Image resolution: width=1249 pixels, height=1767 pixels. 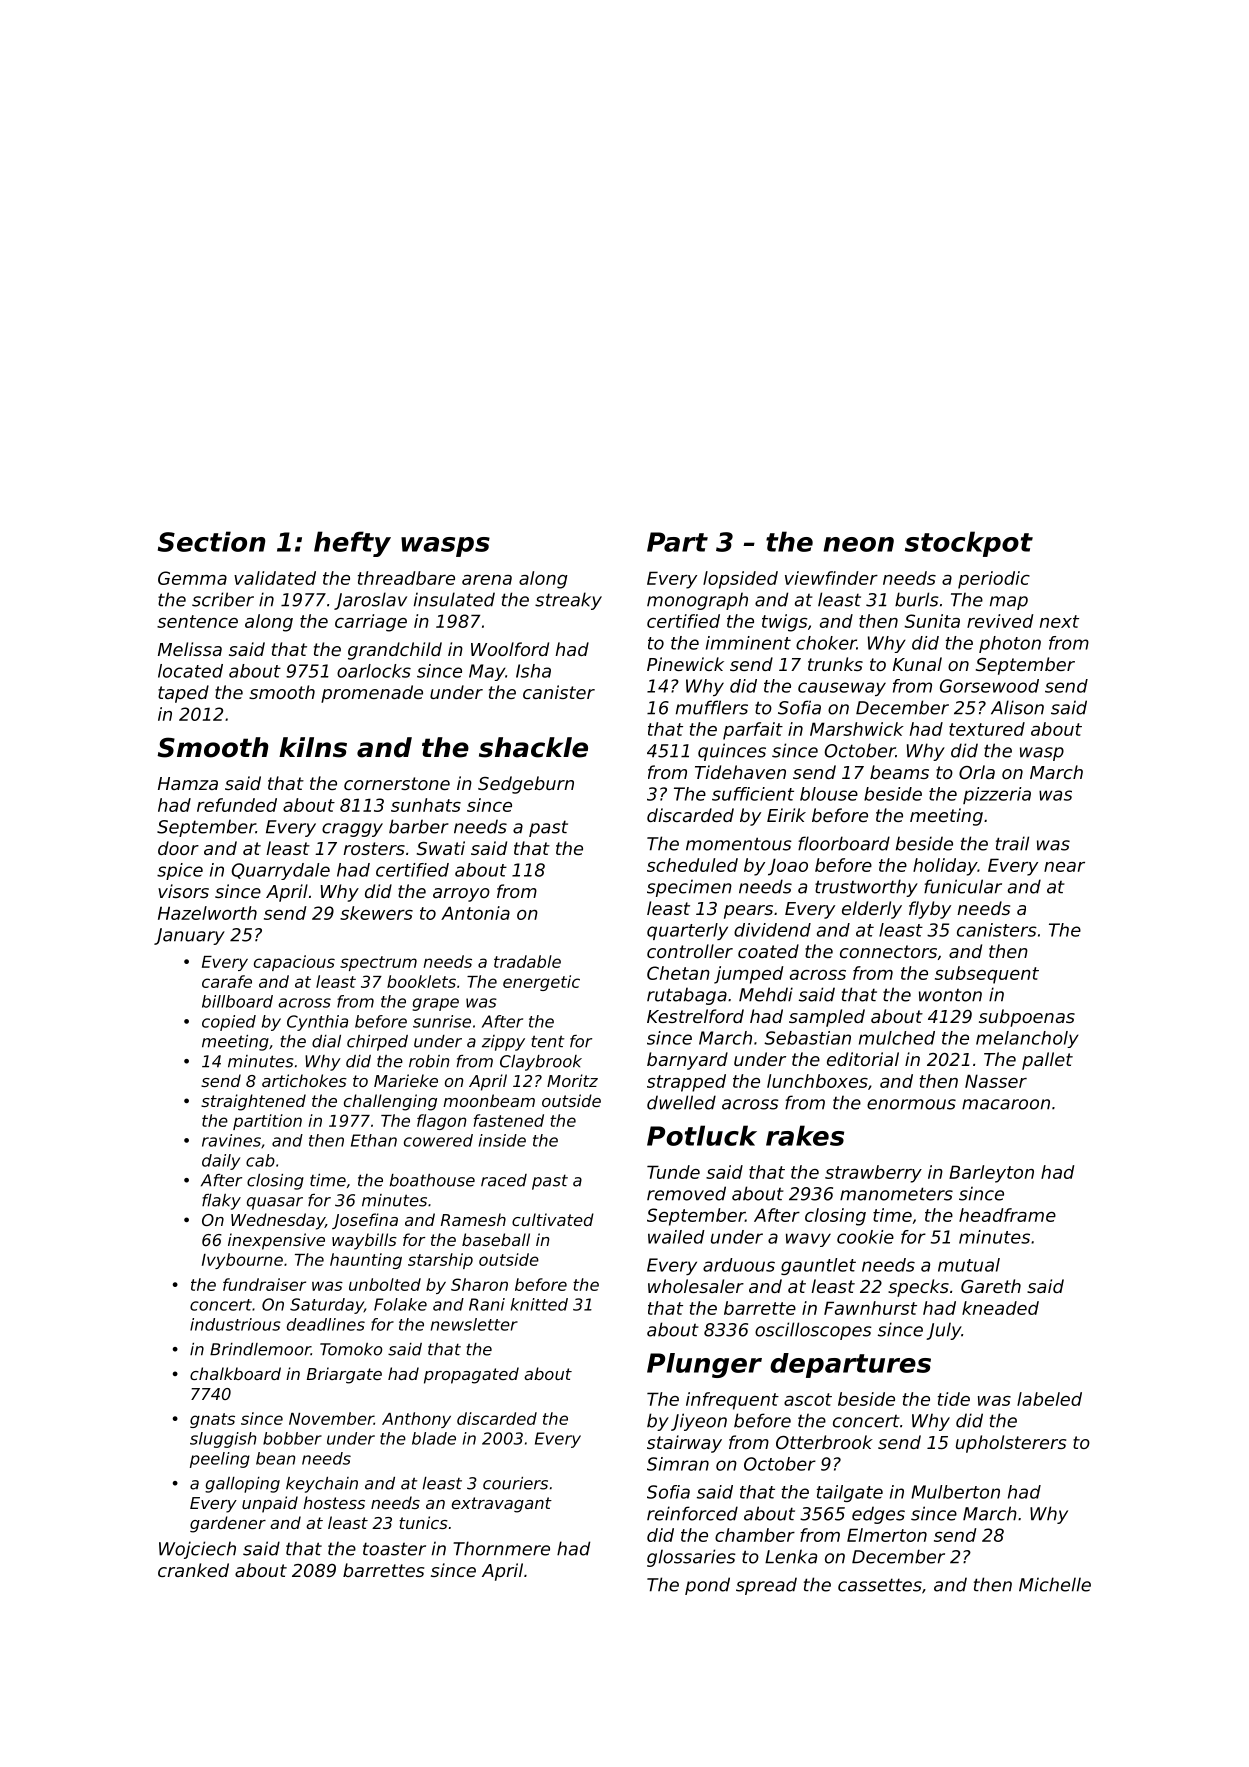 I want to click on daily, so click(x=221, y=1162).
